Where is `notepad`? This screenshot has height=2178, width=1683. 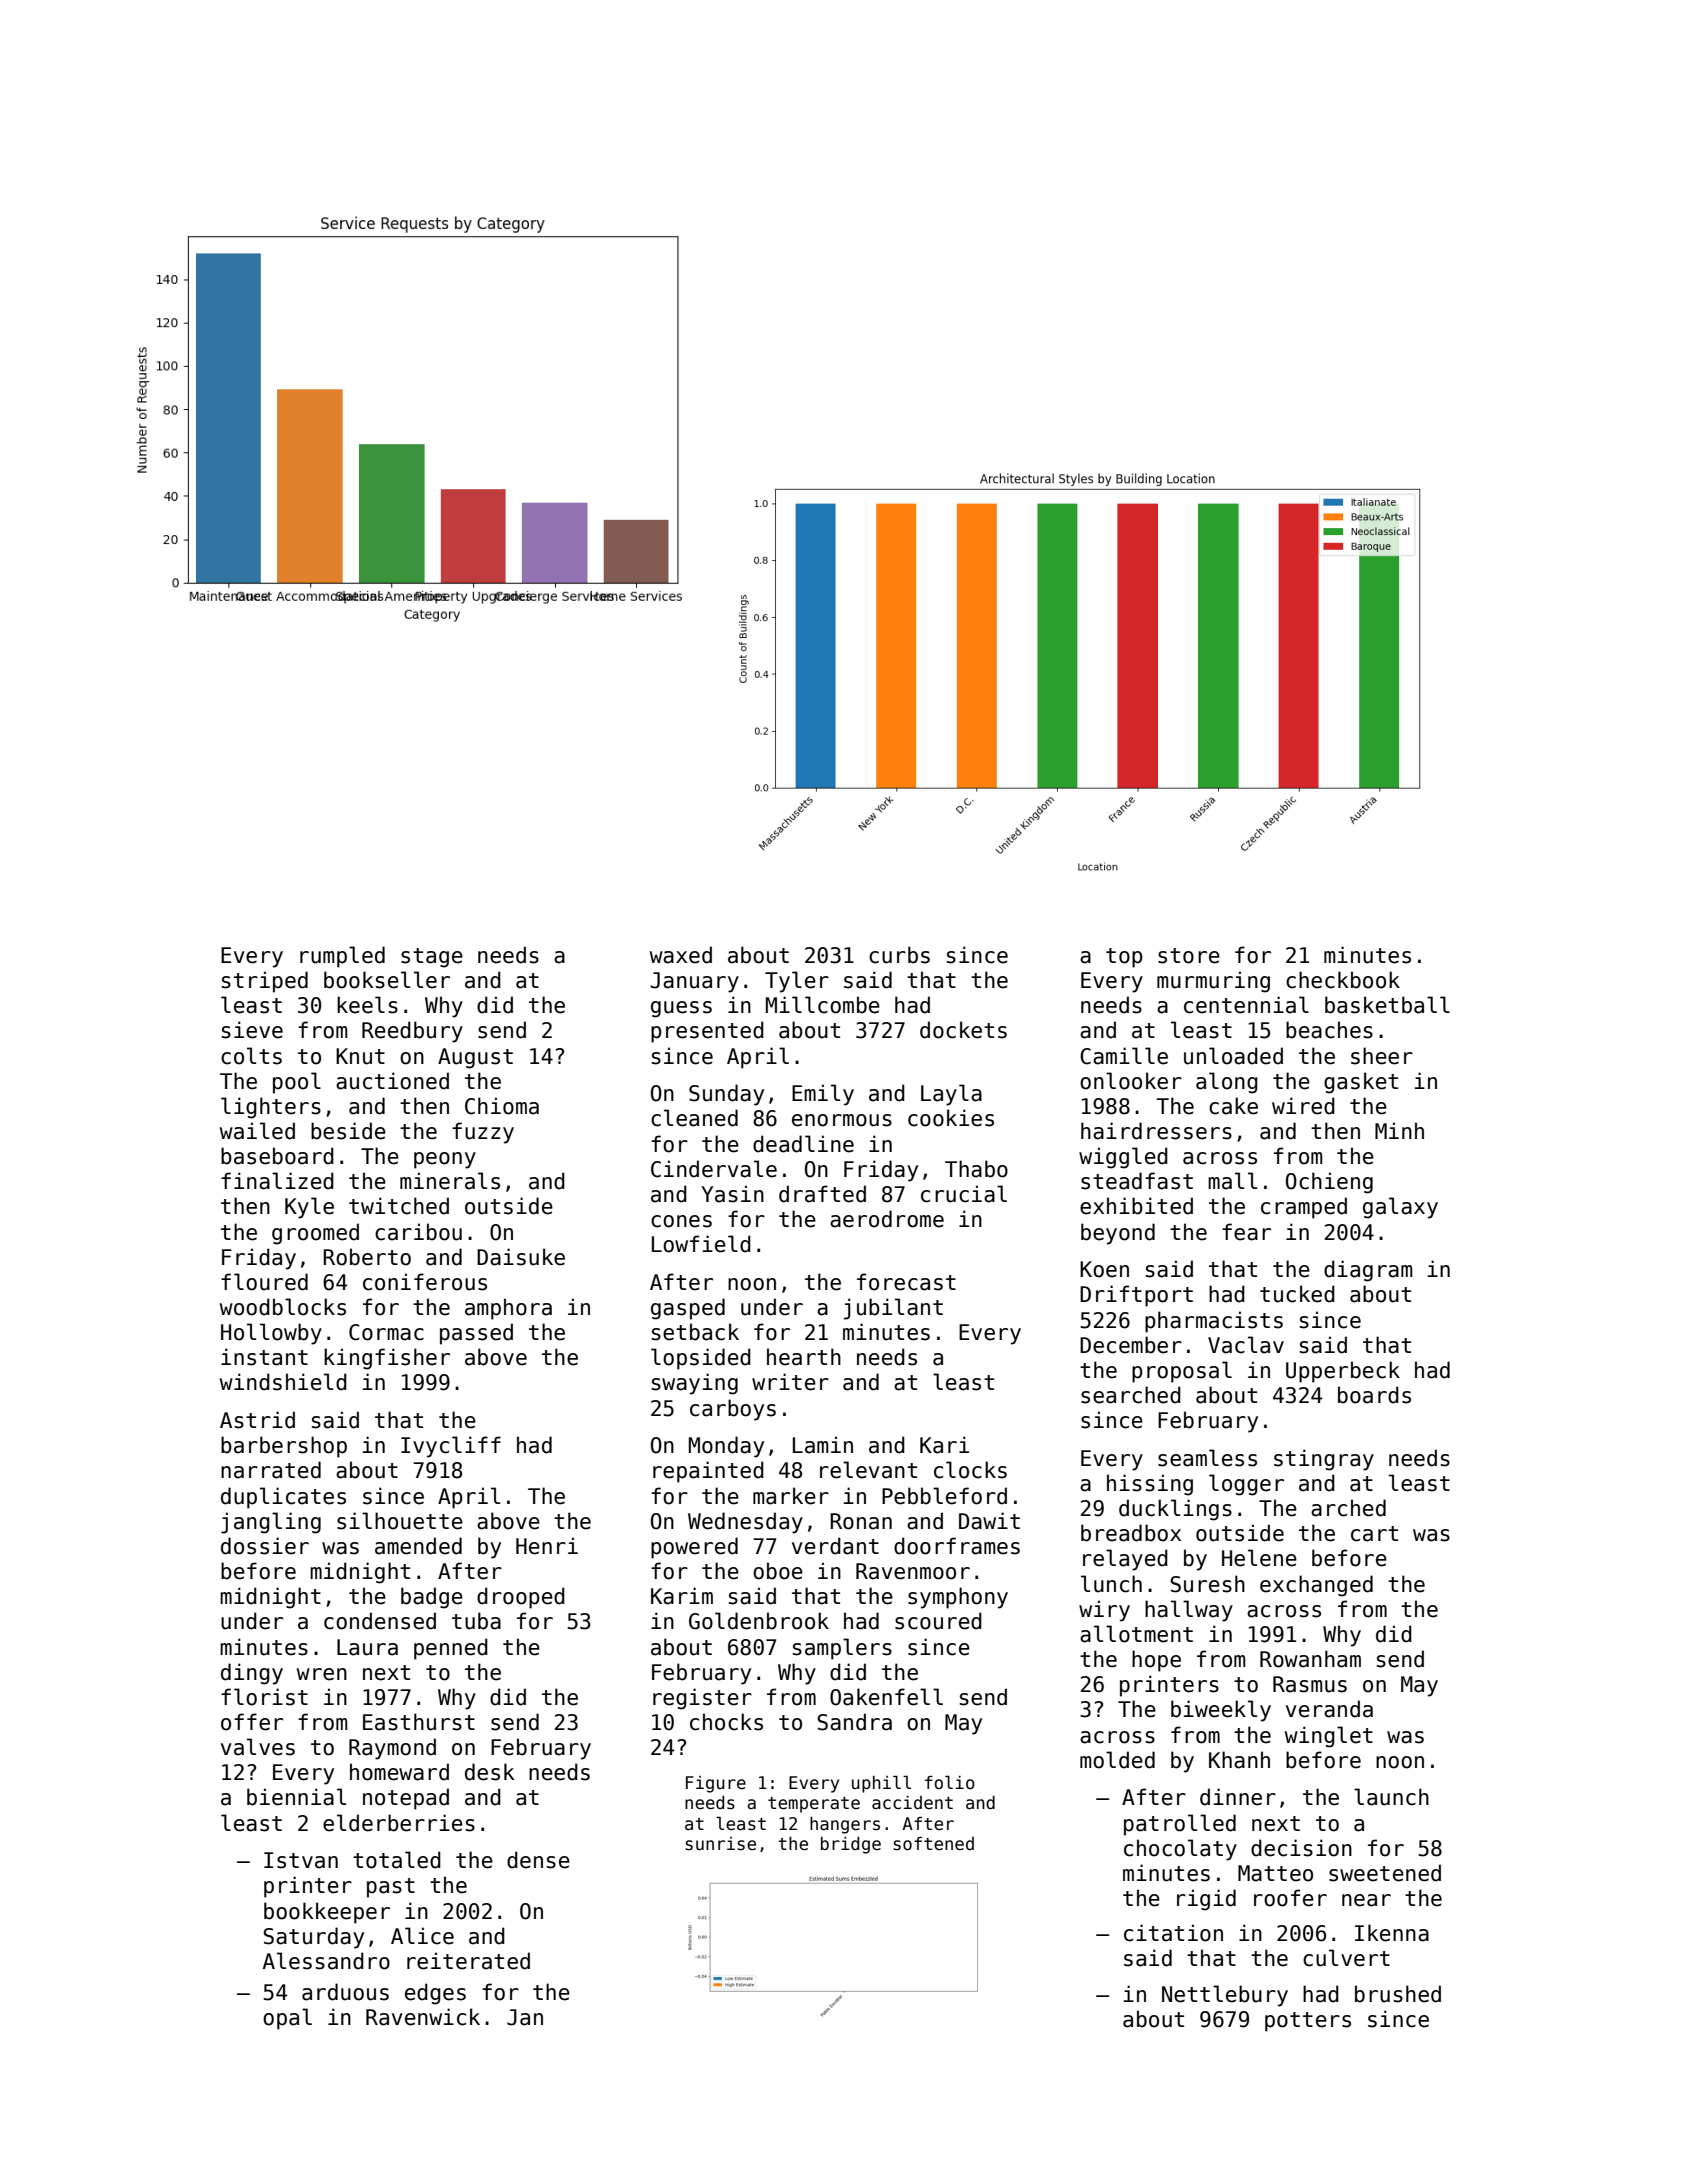 notepad is located at coordinates (406, 1799).
